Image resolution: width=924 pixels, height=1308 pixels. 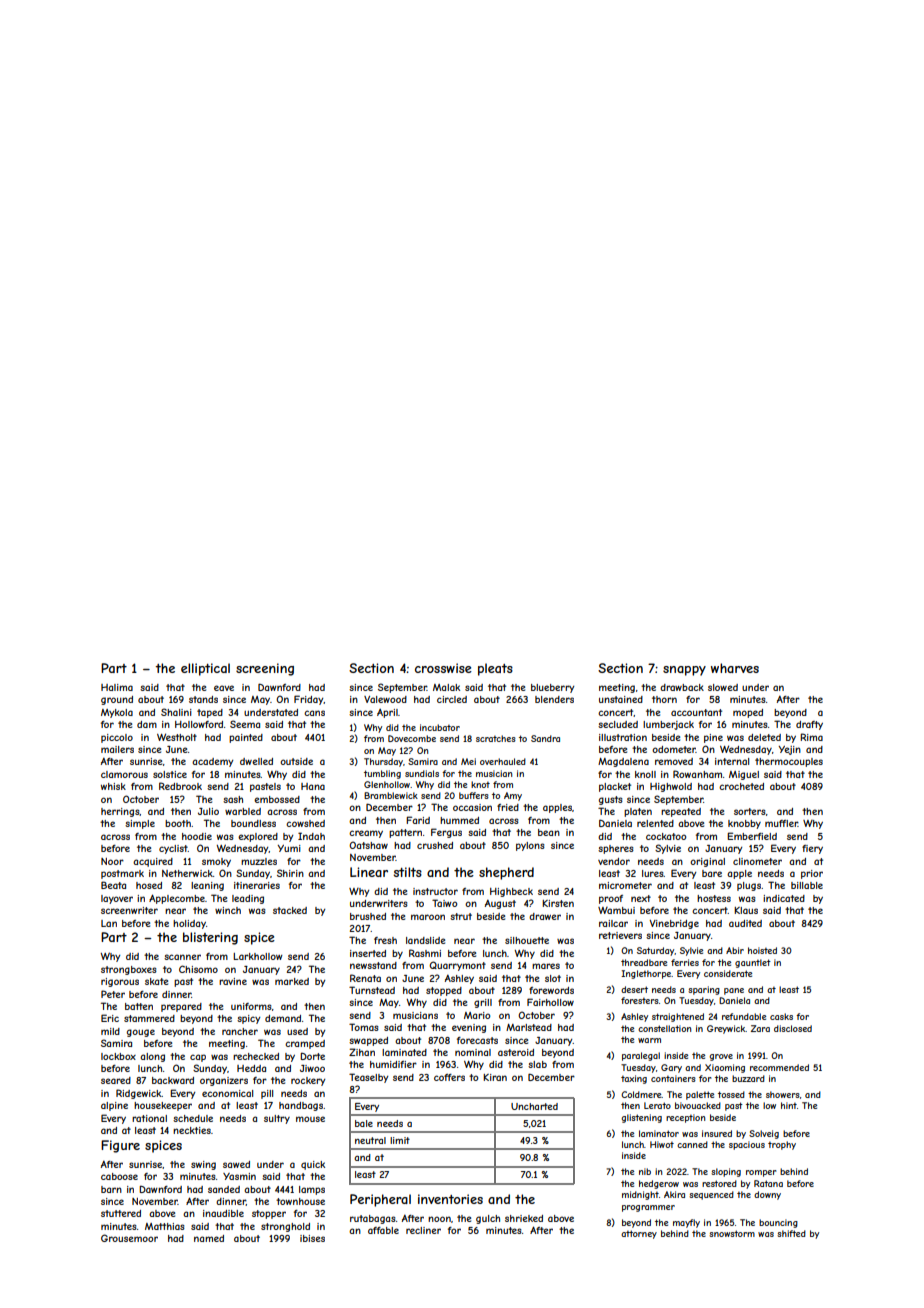 What do you see at coordinates (119, 1176) in the image?
I see `caboose` at bounding box center [119, 1176].
